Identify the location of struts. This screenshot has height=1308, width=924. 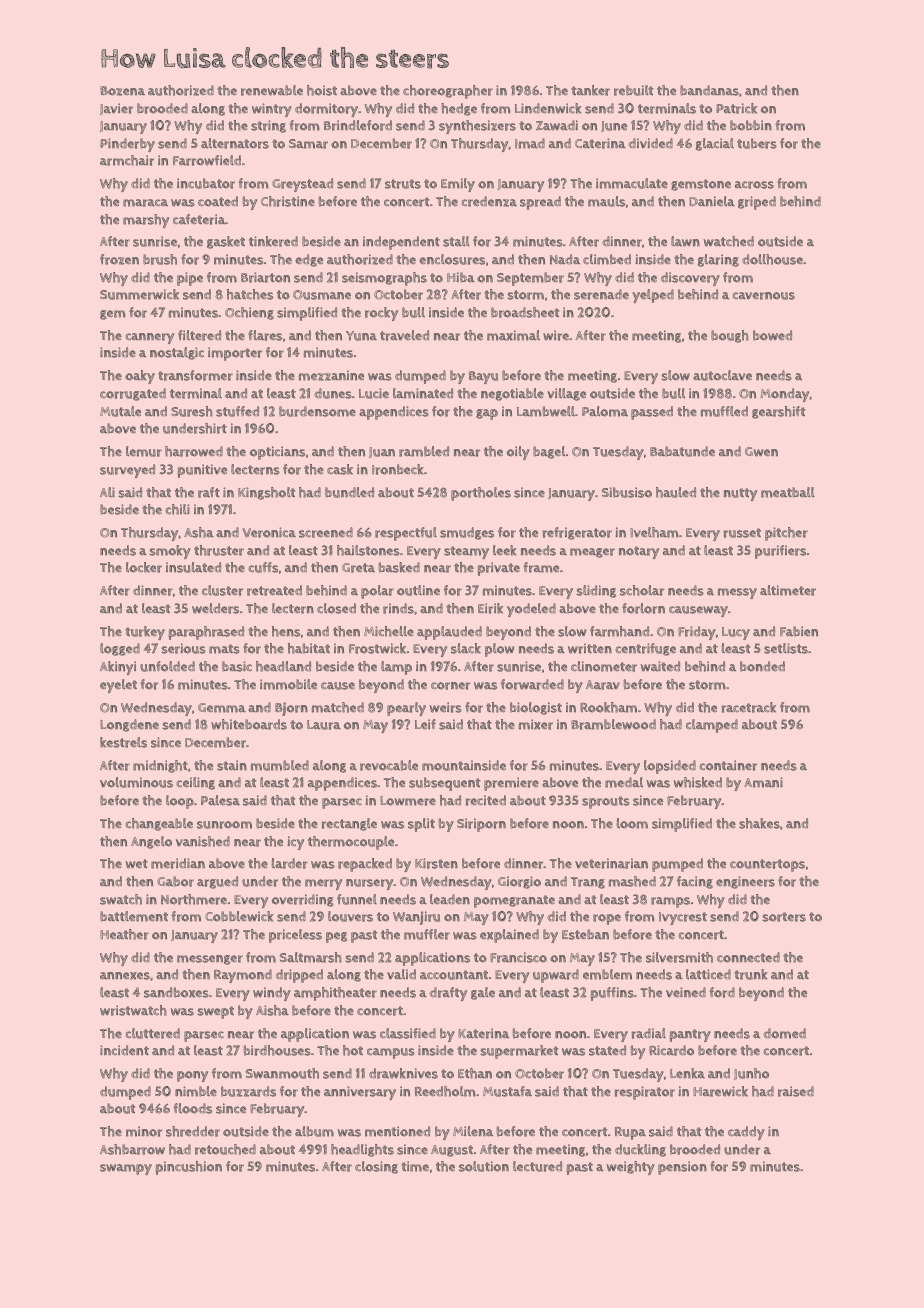
(403, 184).
